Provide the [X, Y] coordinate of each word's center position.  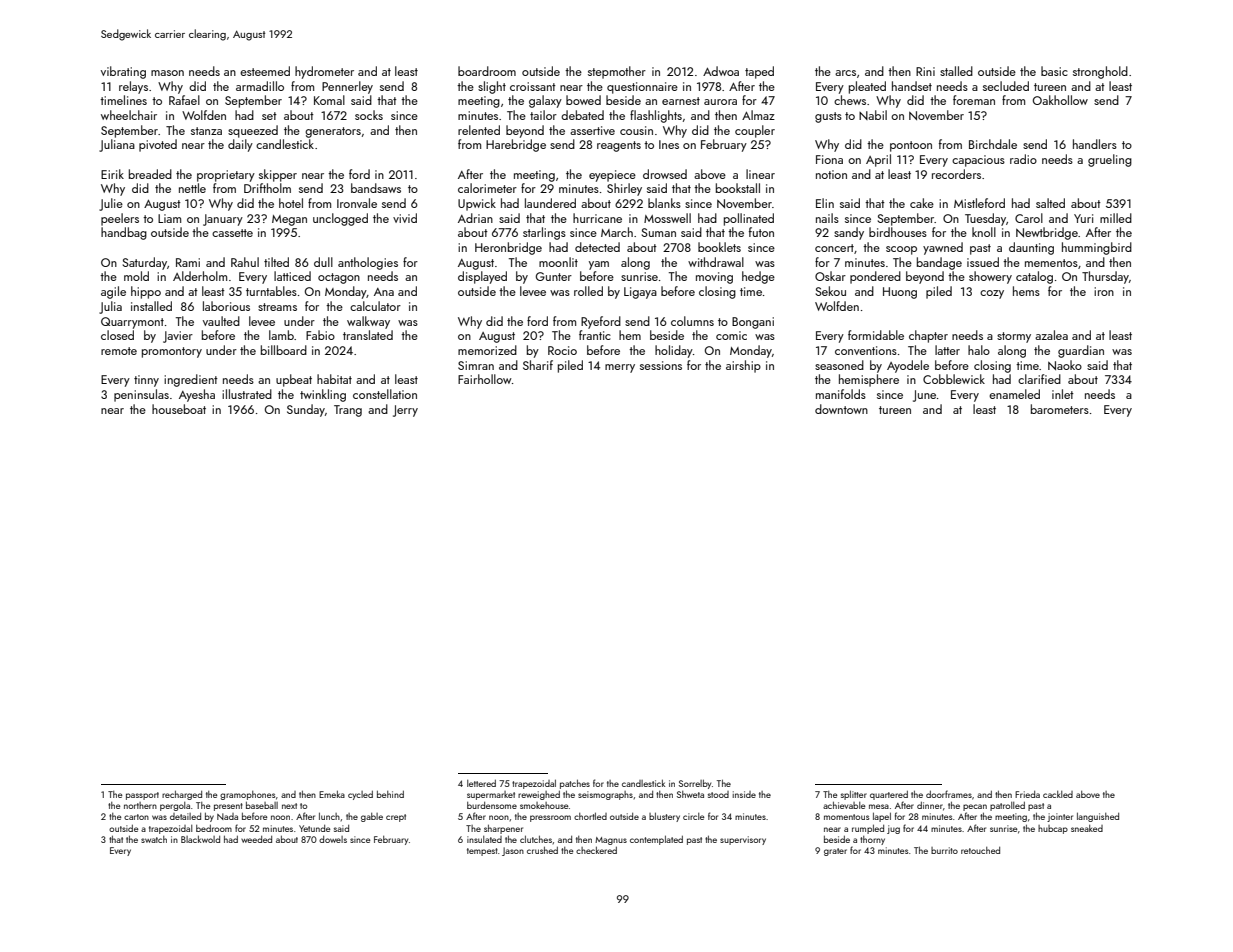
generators [333, 132]
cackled [1058, 794]
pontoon [911, 146]
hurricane [597, 218]
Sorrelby [695, 784]
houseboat [179, 409]
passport [142, 796]
